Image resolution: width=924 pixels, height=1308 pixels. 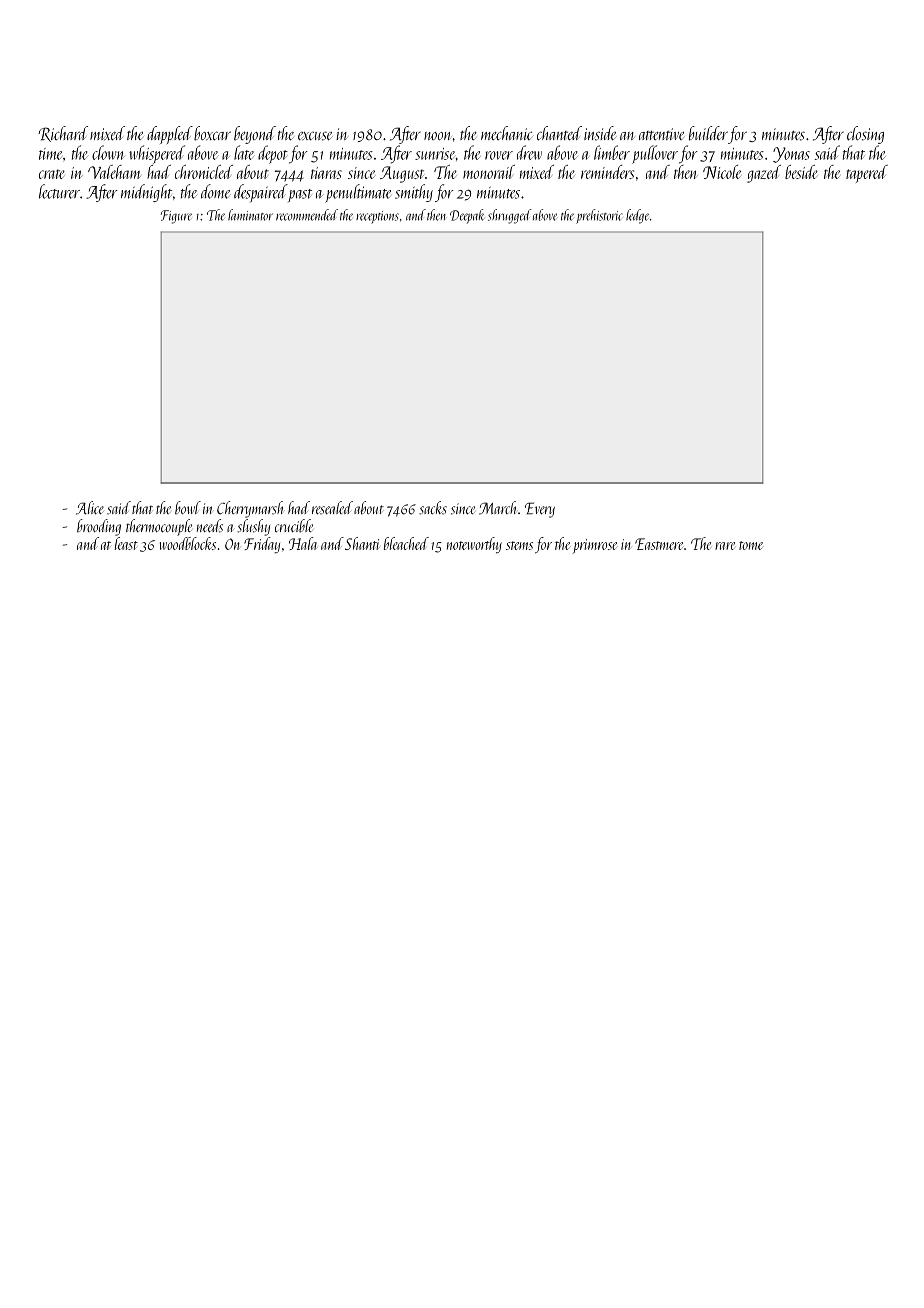 I want to click on Figure, so click(x=176, y=217).
